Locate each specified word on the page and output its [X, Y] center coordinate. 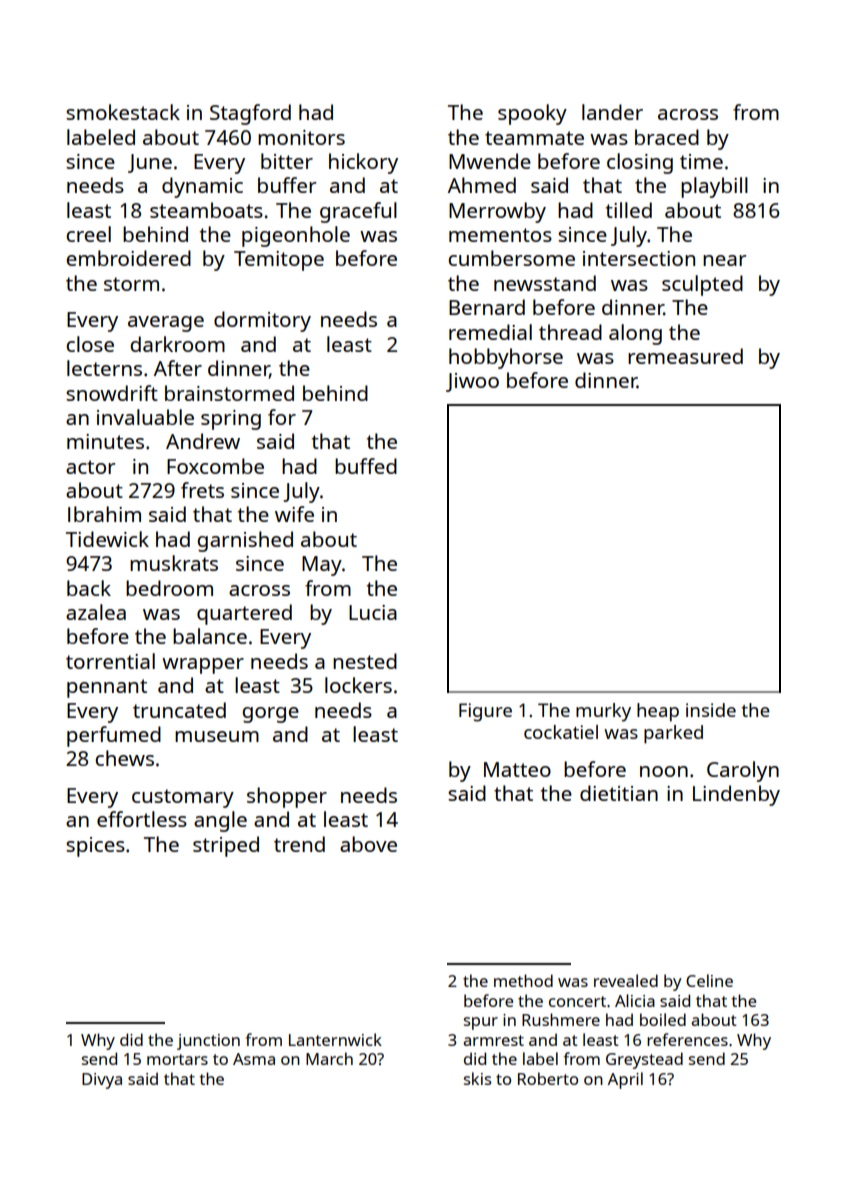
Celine [709, 980]
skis [477, 1078]
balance [210, 636]
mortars [177, 1059]
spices [95, 847]
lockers [358, 685]
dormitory [262, 321]
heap [658, 712]
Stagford [250, 114]
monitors [301, 137]
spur [481, 1023]
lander [612, 112]
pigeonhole [296, 236]
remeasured [685, 356]
